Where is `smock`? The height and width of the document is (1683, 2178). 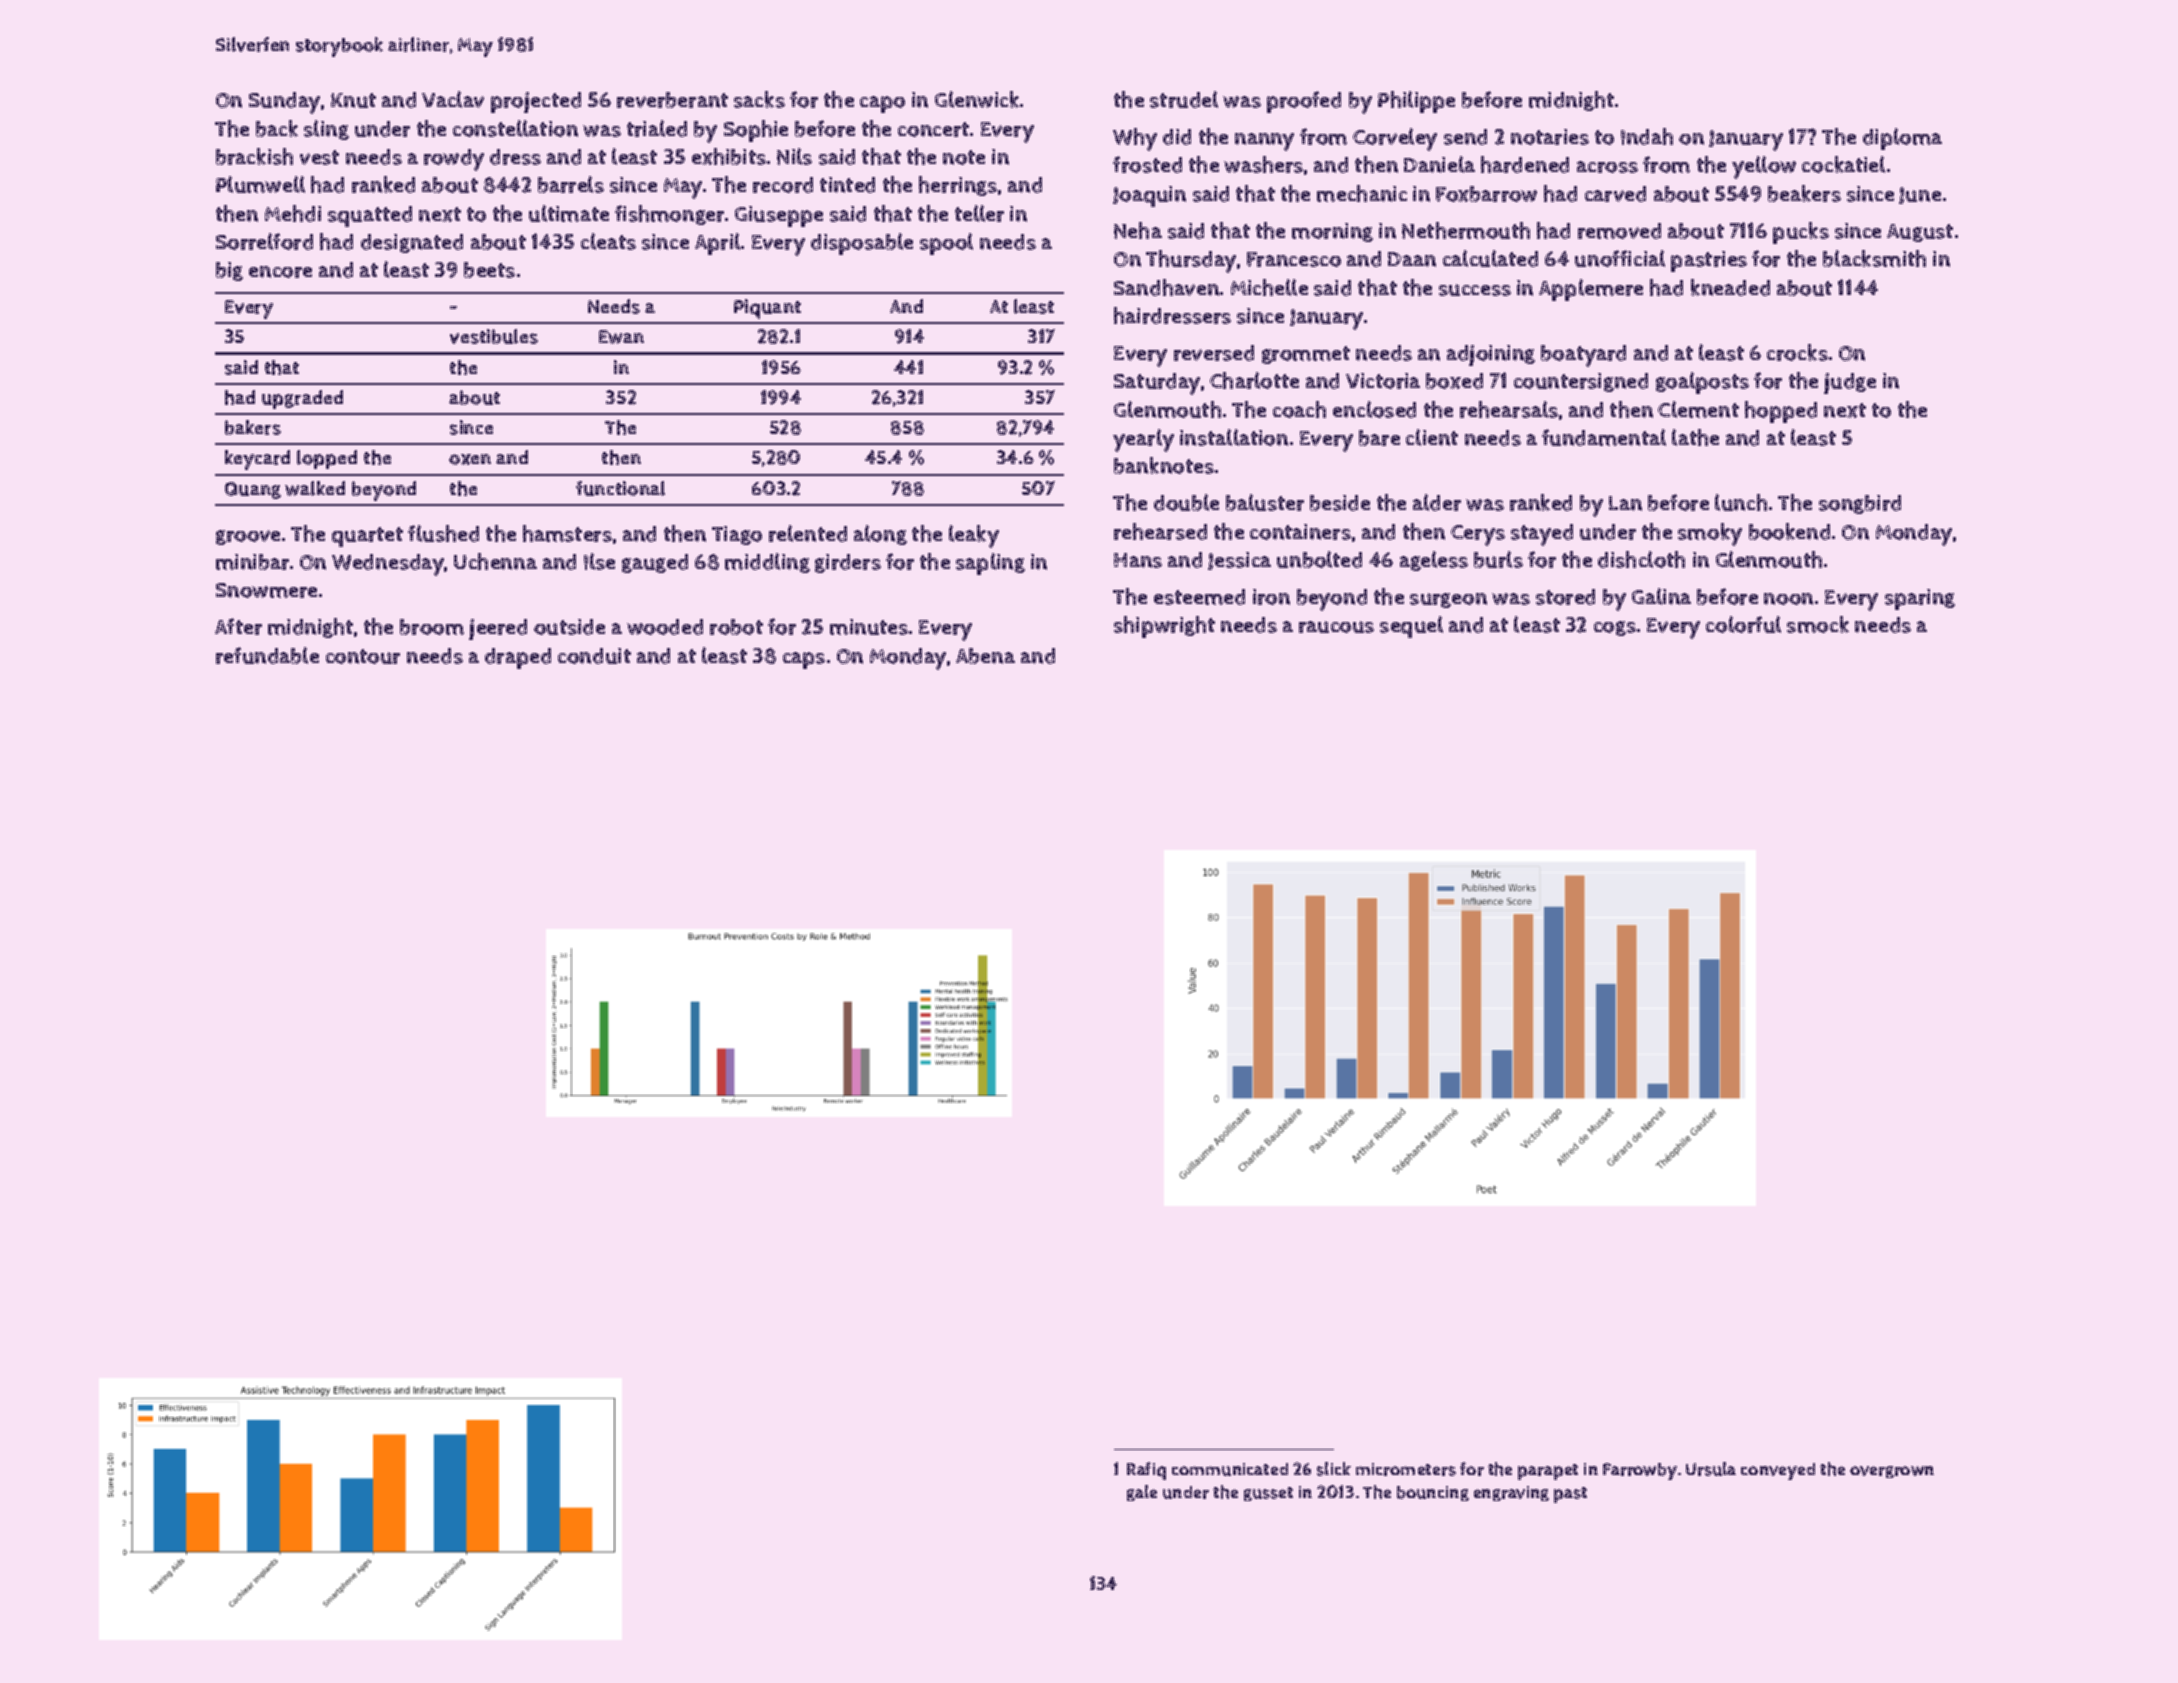
smock is located at coordinates (1818, 624).
